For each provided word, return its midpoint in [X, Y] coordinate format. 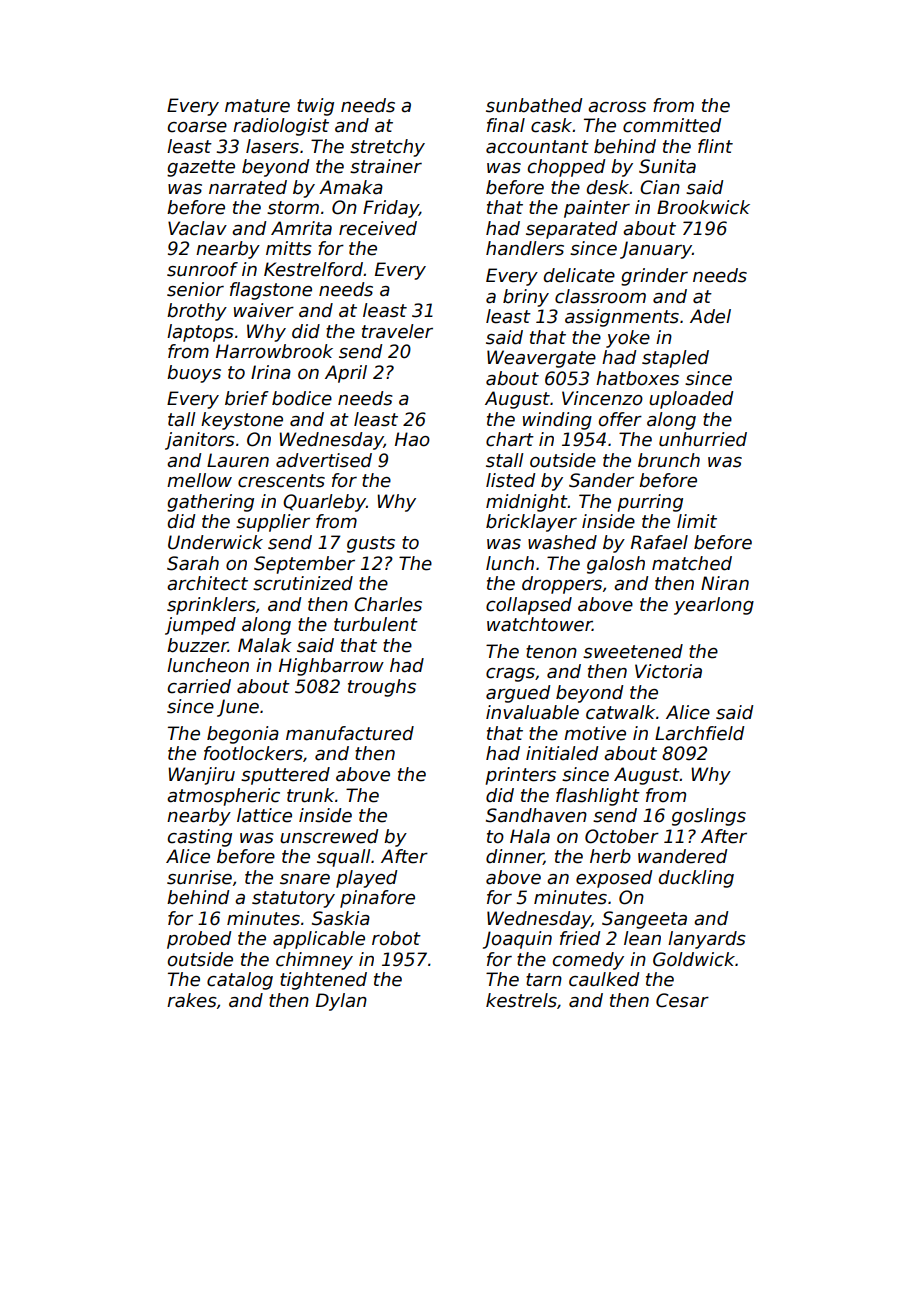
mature [257, 106]
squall [344, 858]
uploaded [691, 400]
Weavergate [541, 359]
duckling [696, 879]
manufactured [350, 733]
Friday [391, 209]
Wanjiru [201, 776]
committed [672, 125]
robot [396, 938]
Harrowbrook [274, 351]
